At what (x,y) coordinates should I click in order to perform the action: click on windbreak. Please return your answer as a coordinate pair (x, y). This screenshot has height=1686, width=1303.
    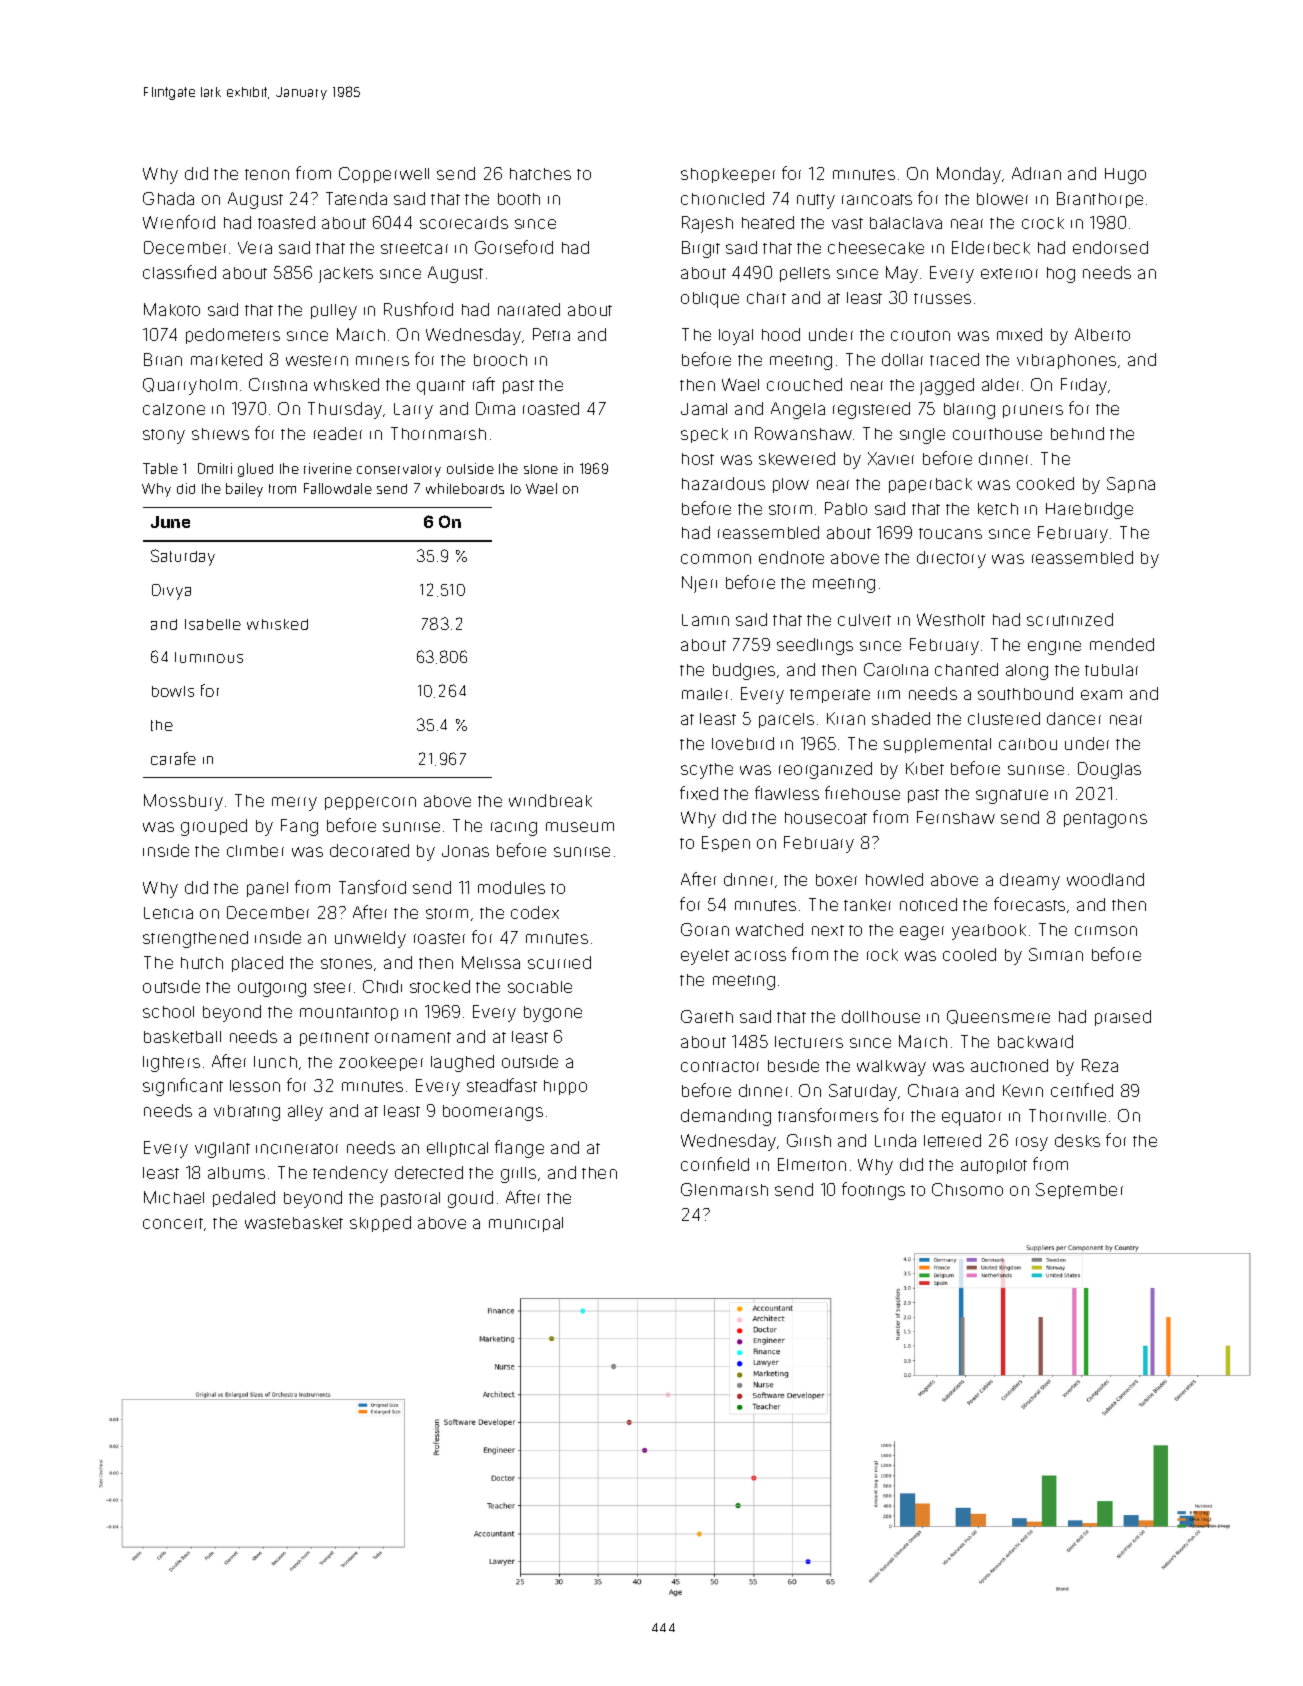
    Looking at the image, I should click on (550, 800).
